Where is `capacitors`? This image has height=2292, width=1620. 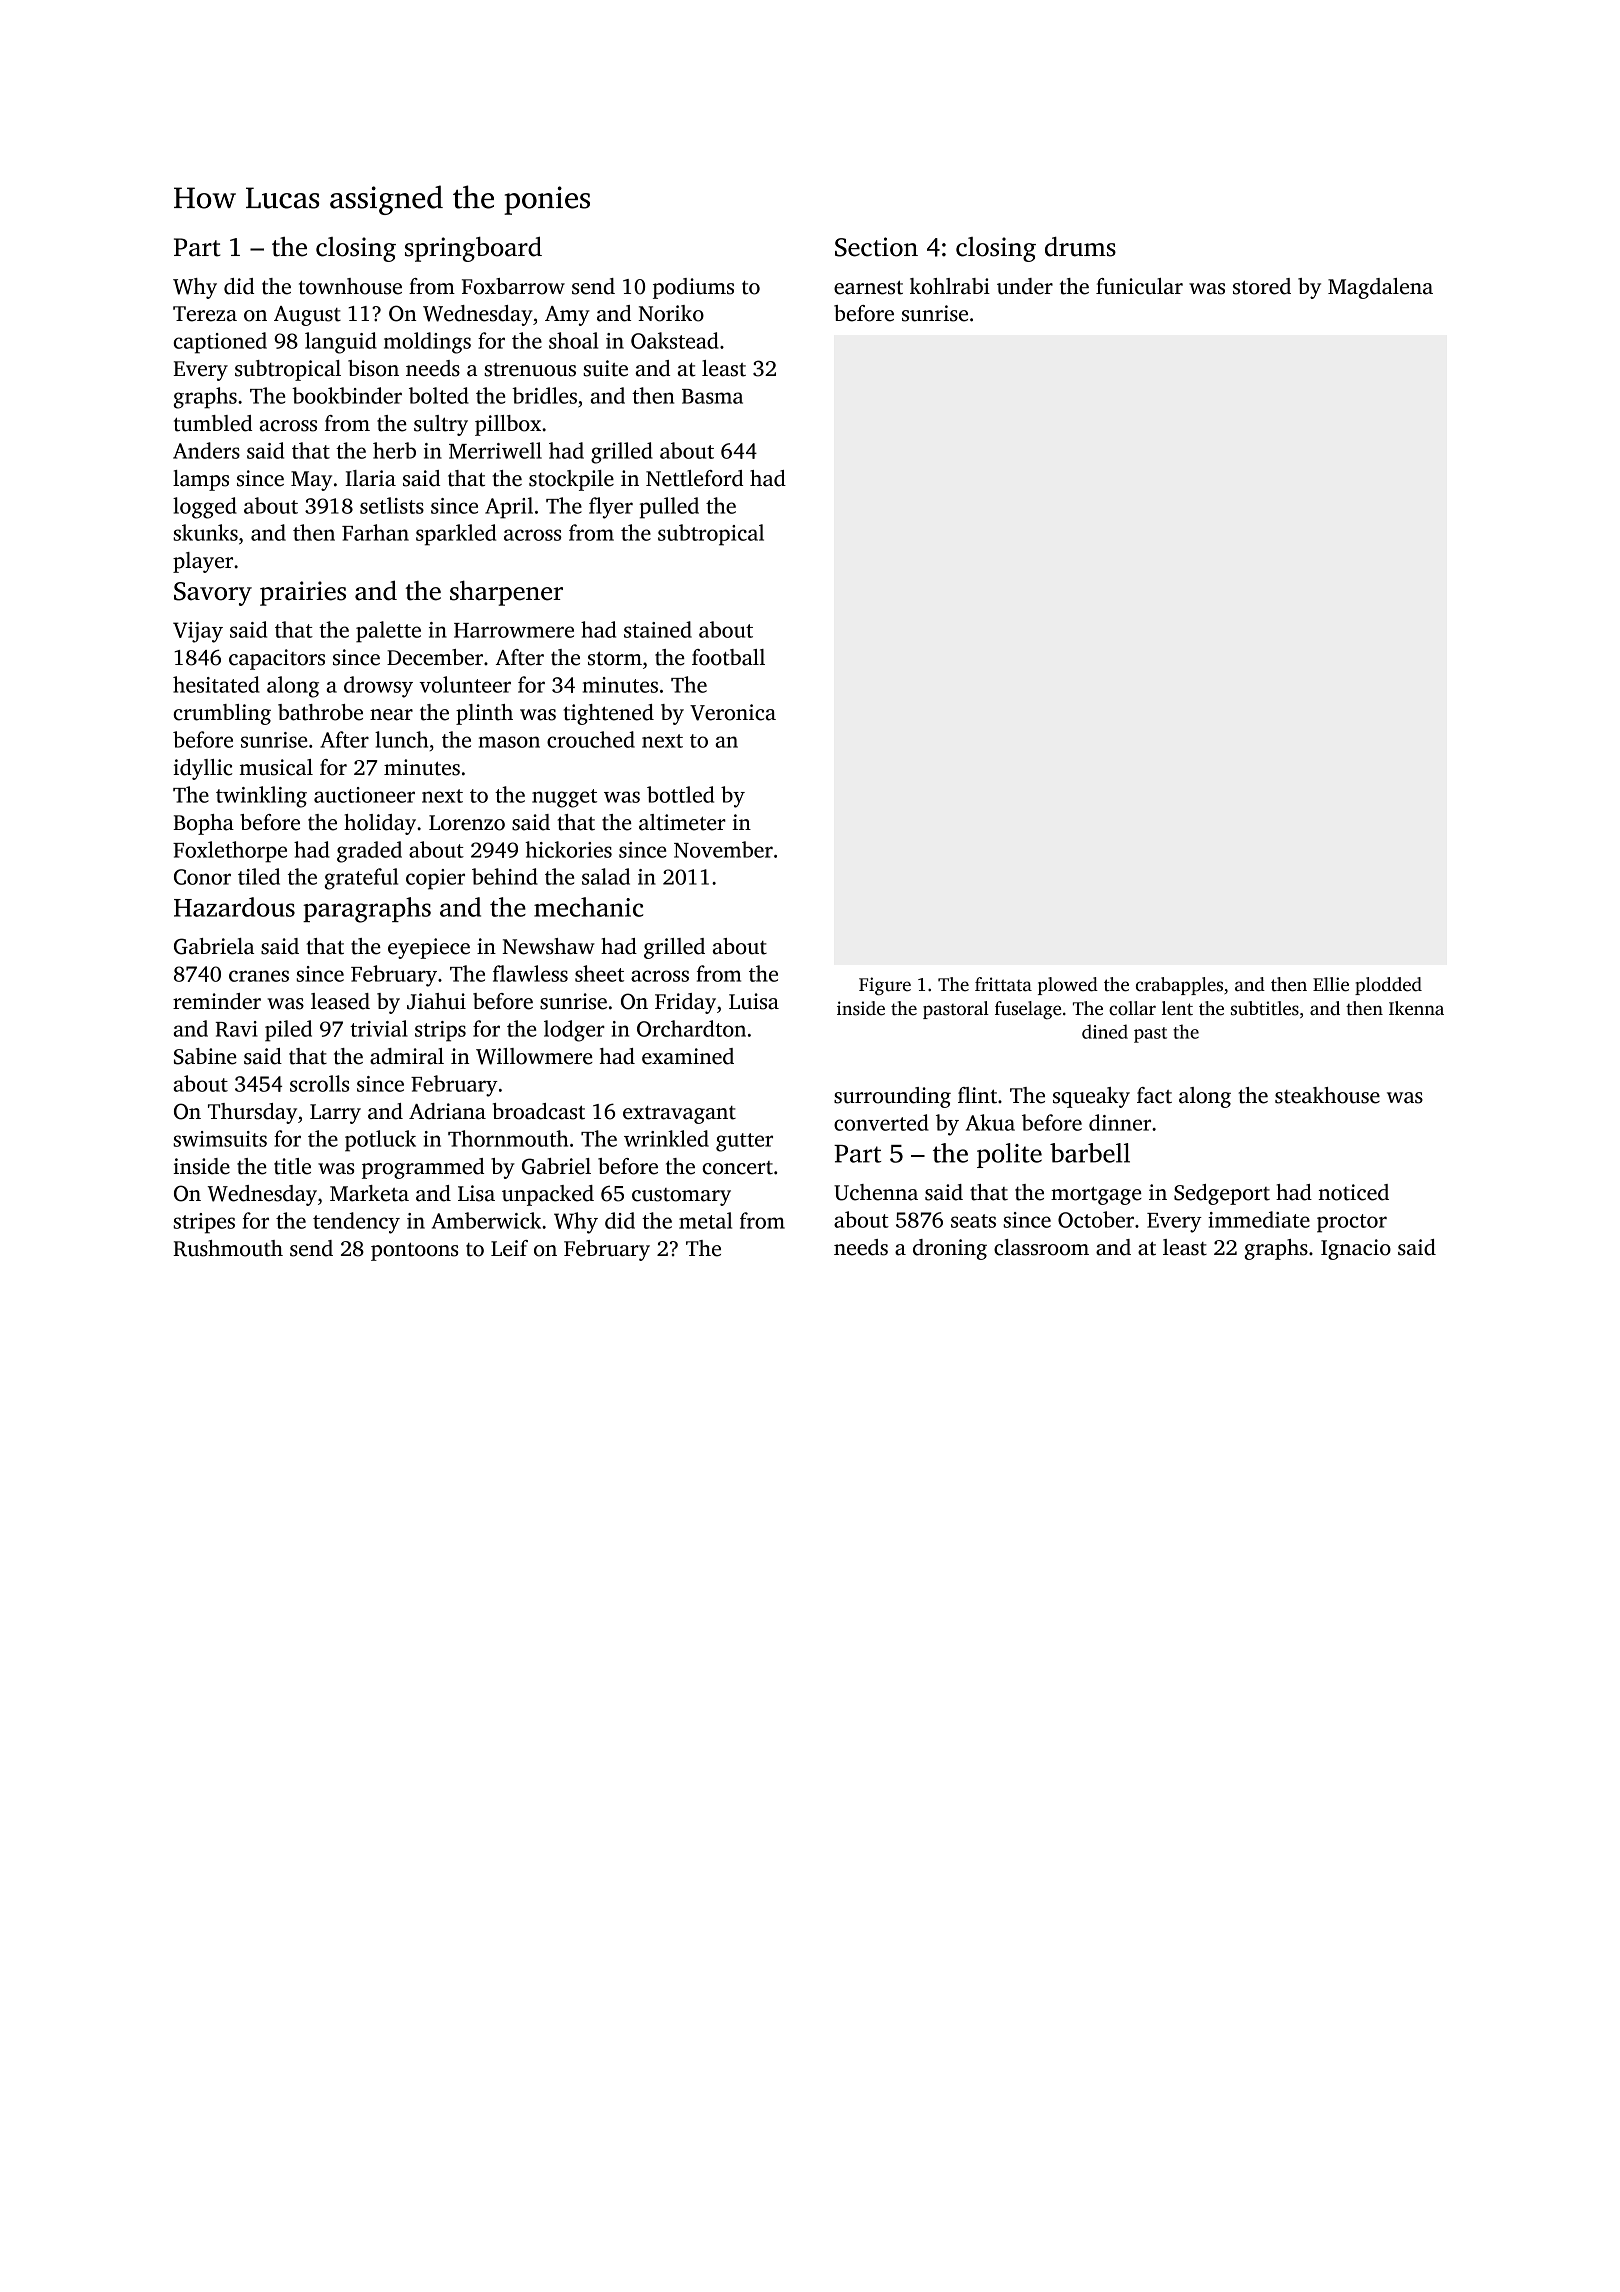 capacitors is located at coordinates (277, 659).
